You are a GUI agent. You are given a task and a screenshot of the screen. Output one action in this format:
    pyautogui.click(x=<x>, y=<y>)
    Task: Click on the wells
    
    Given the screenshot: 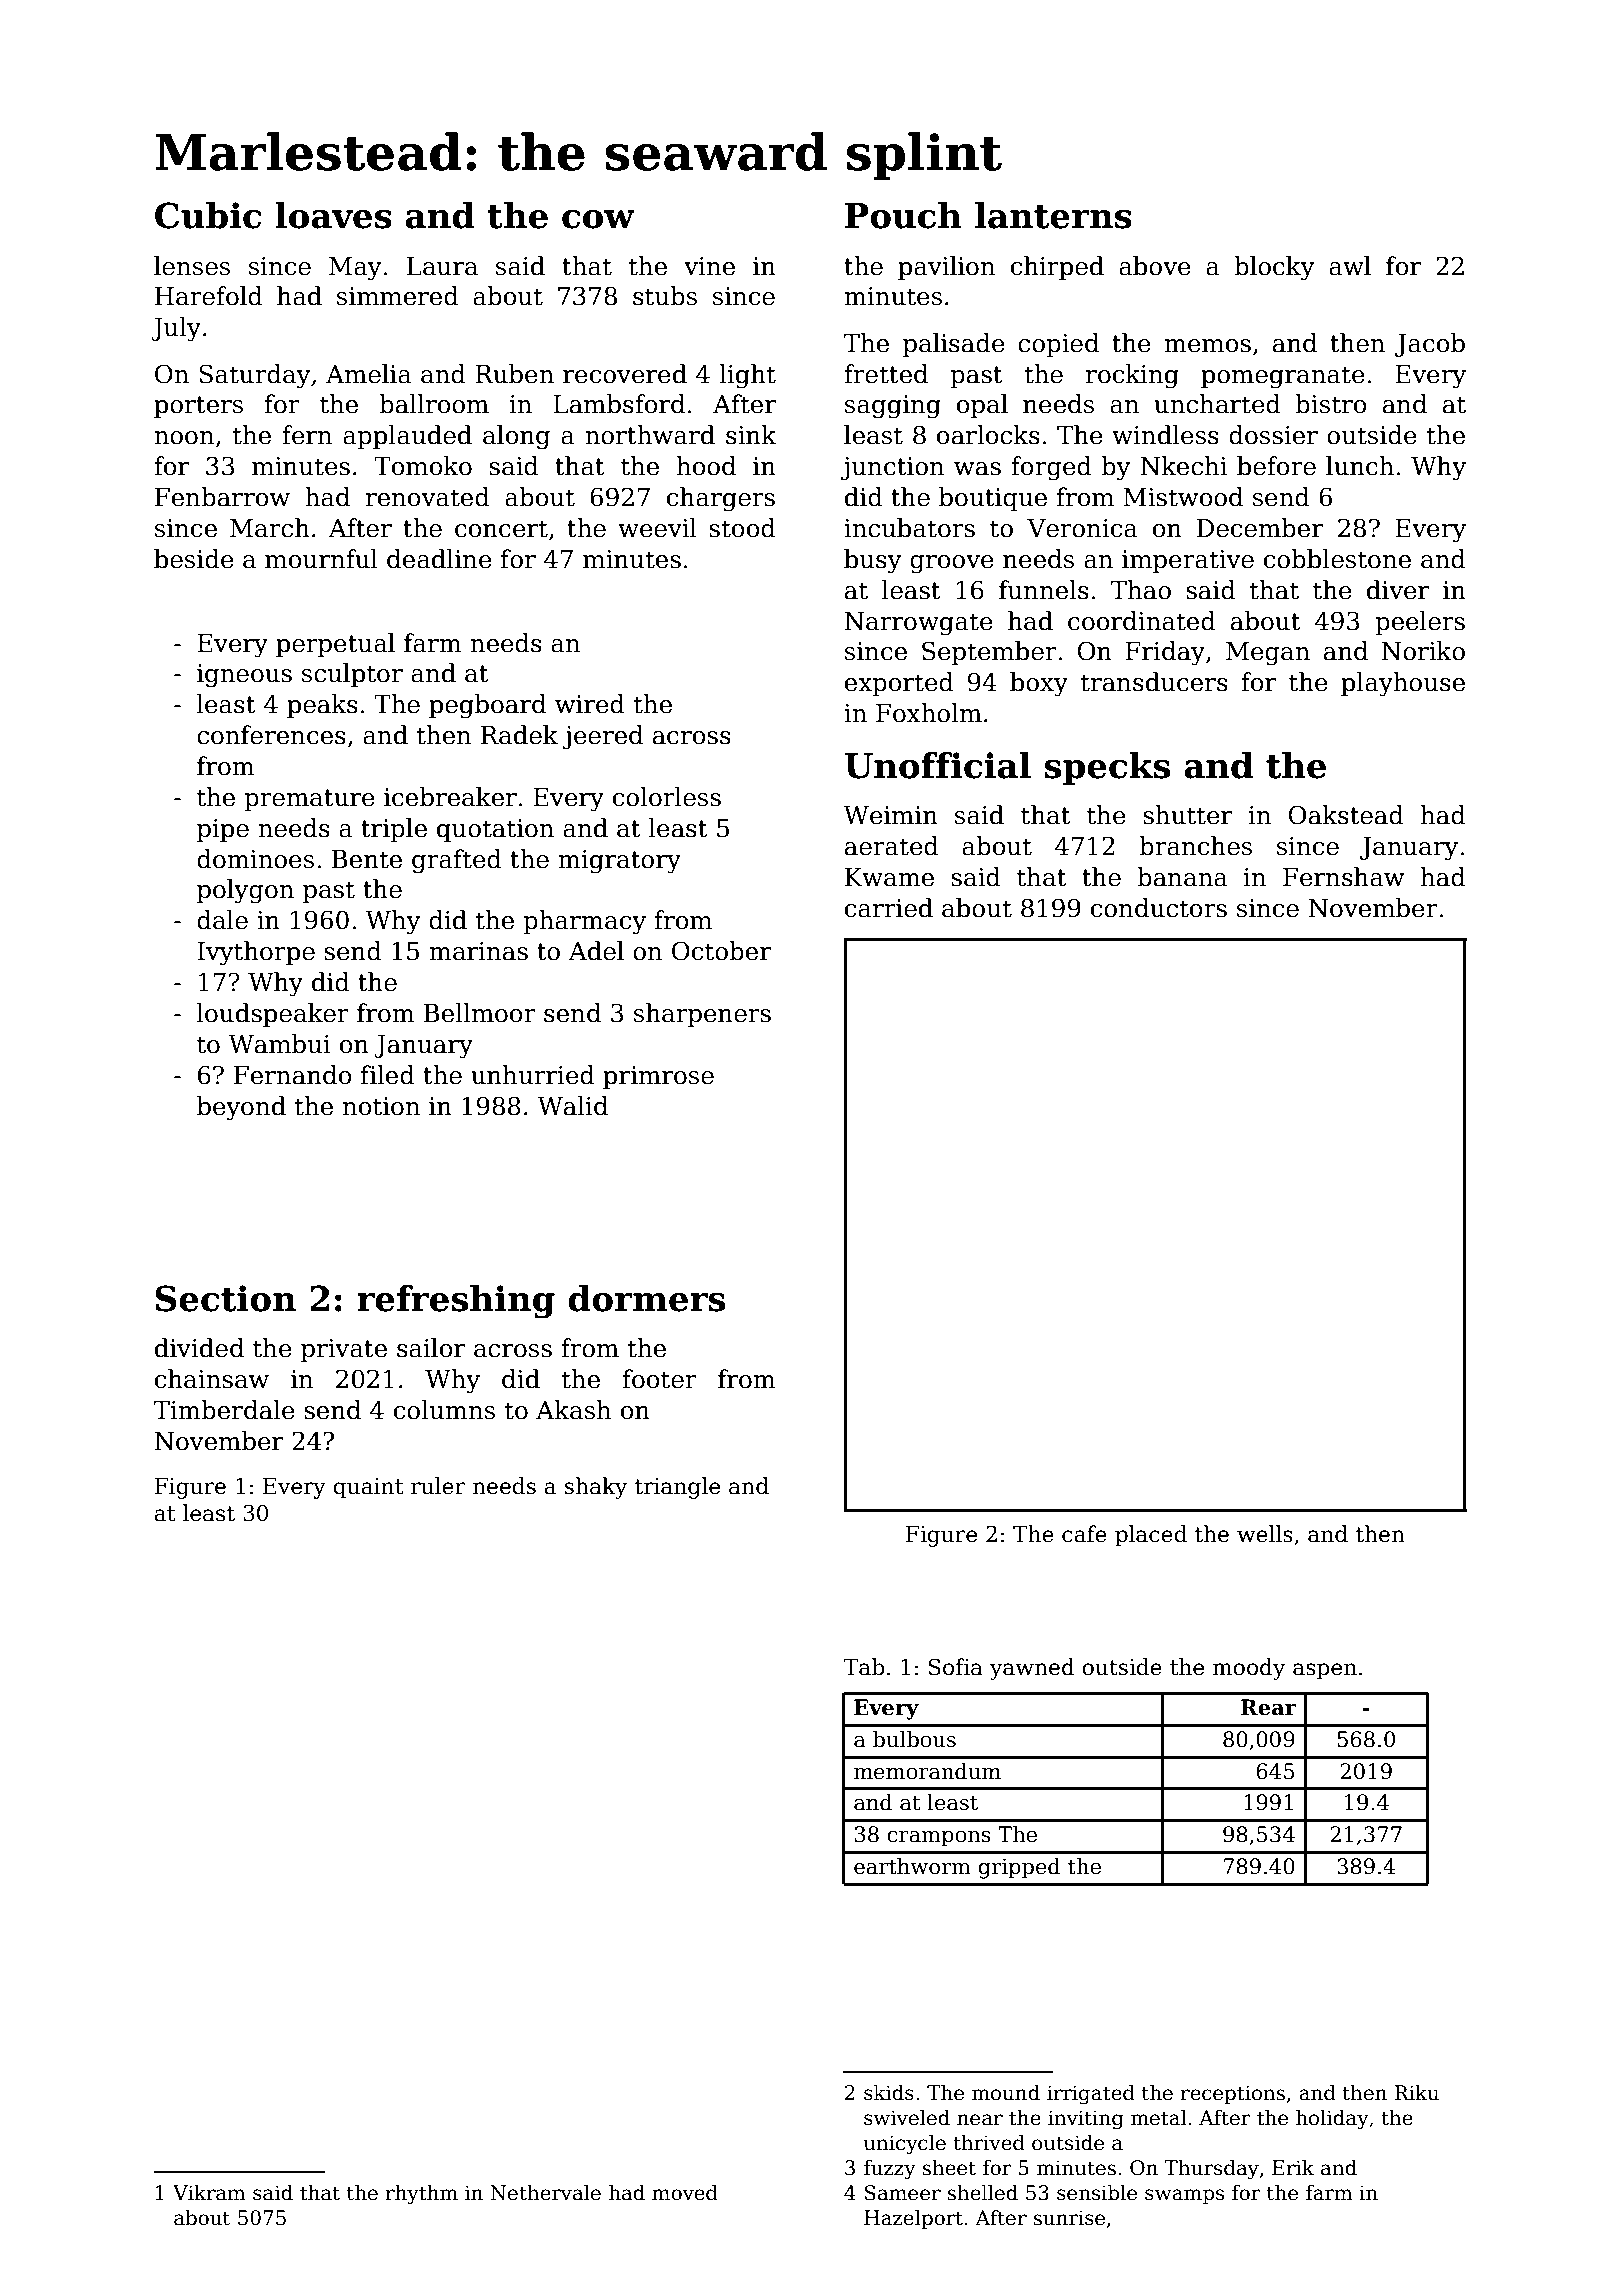 What is the action you would take?
    pyautogui.click(x=1265, y=1534)
